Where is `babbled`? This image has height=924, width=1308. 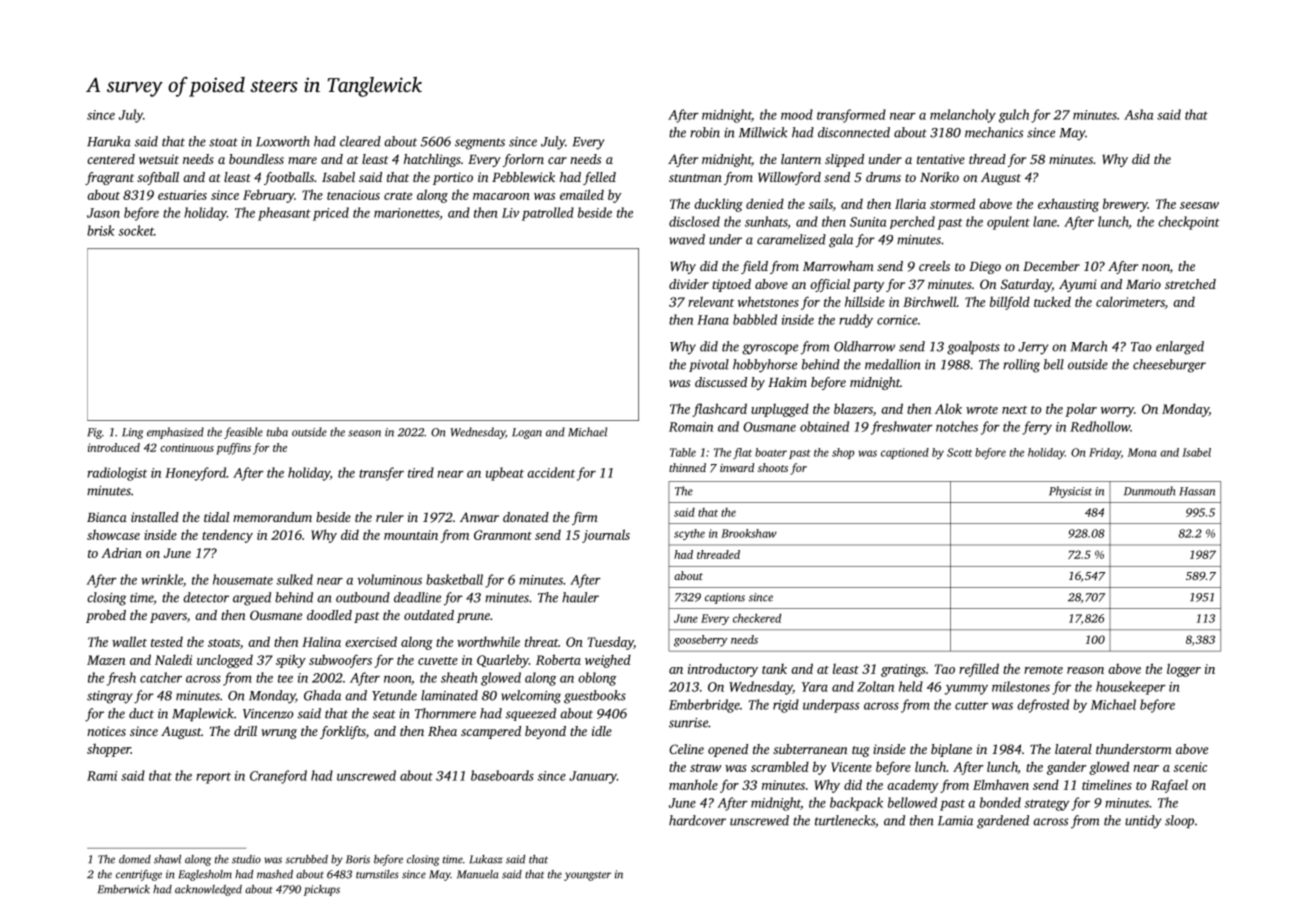 babbled is located at coordinates (755, 319).
